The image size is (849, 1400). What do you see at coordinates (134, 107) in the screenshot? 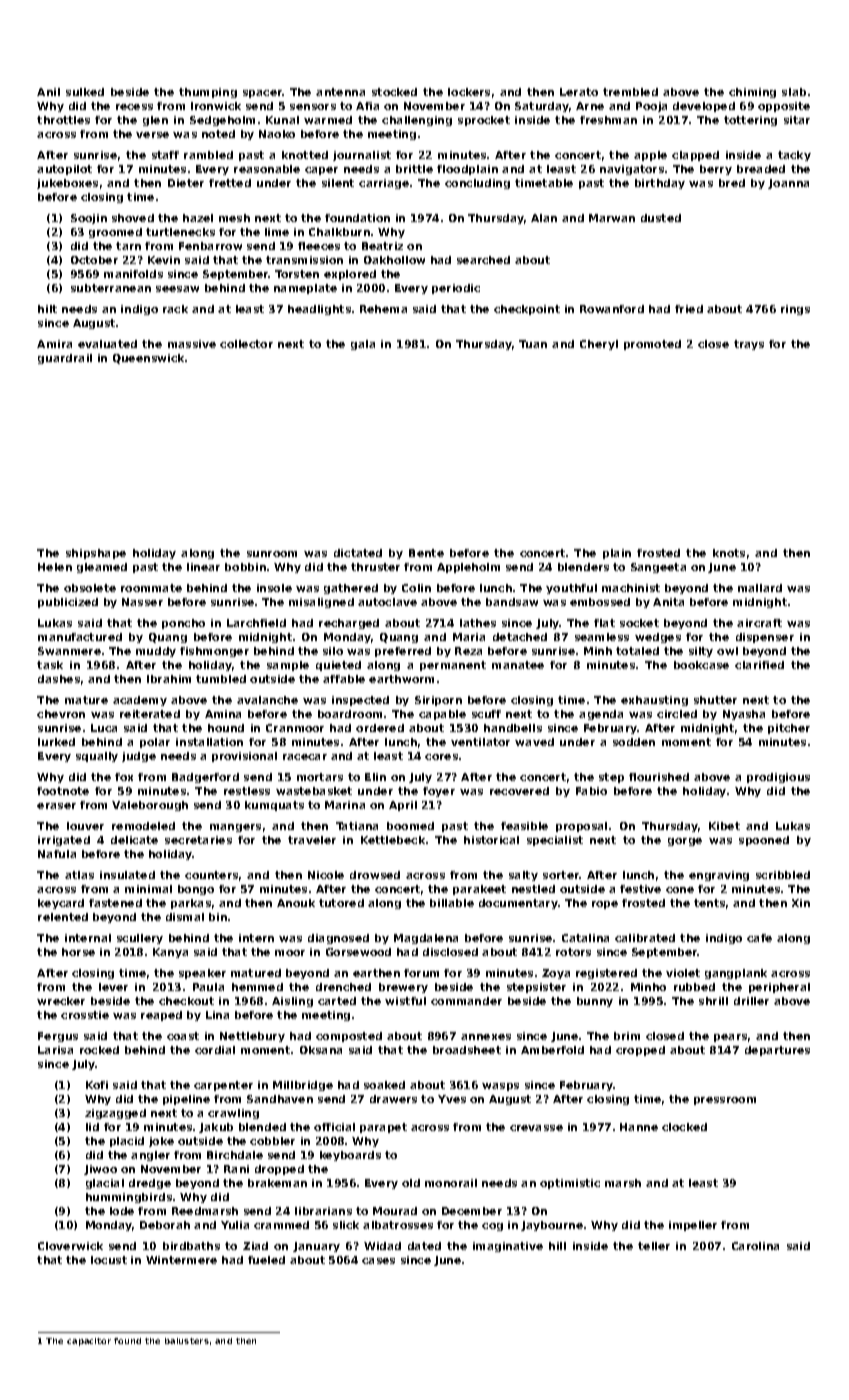
I see `recess` at bounding box center [134, 107].
